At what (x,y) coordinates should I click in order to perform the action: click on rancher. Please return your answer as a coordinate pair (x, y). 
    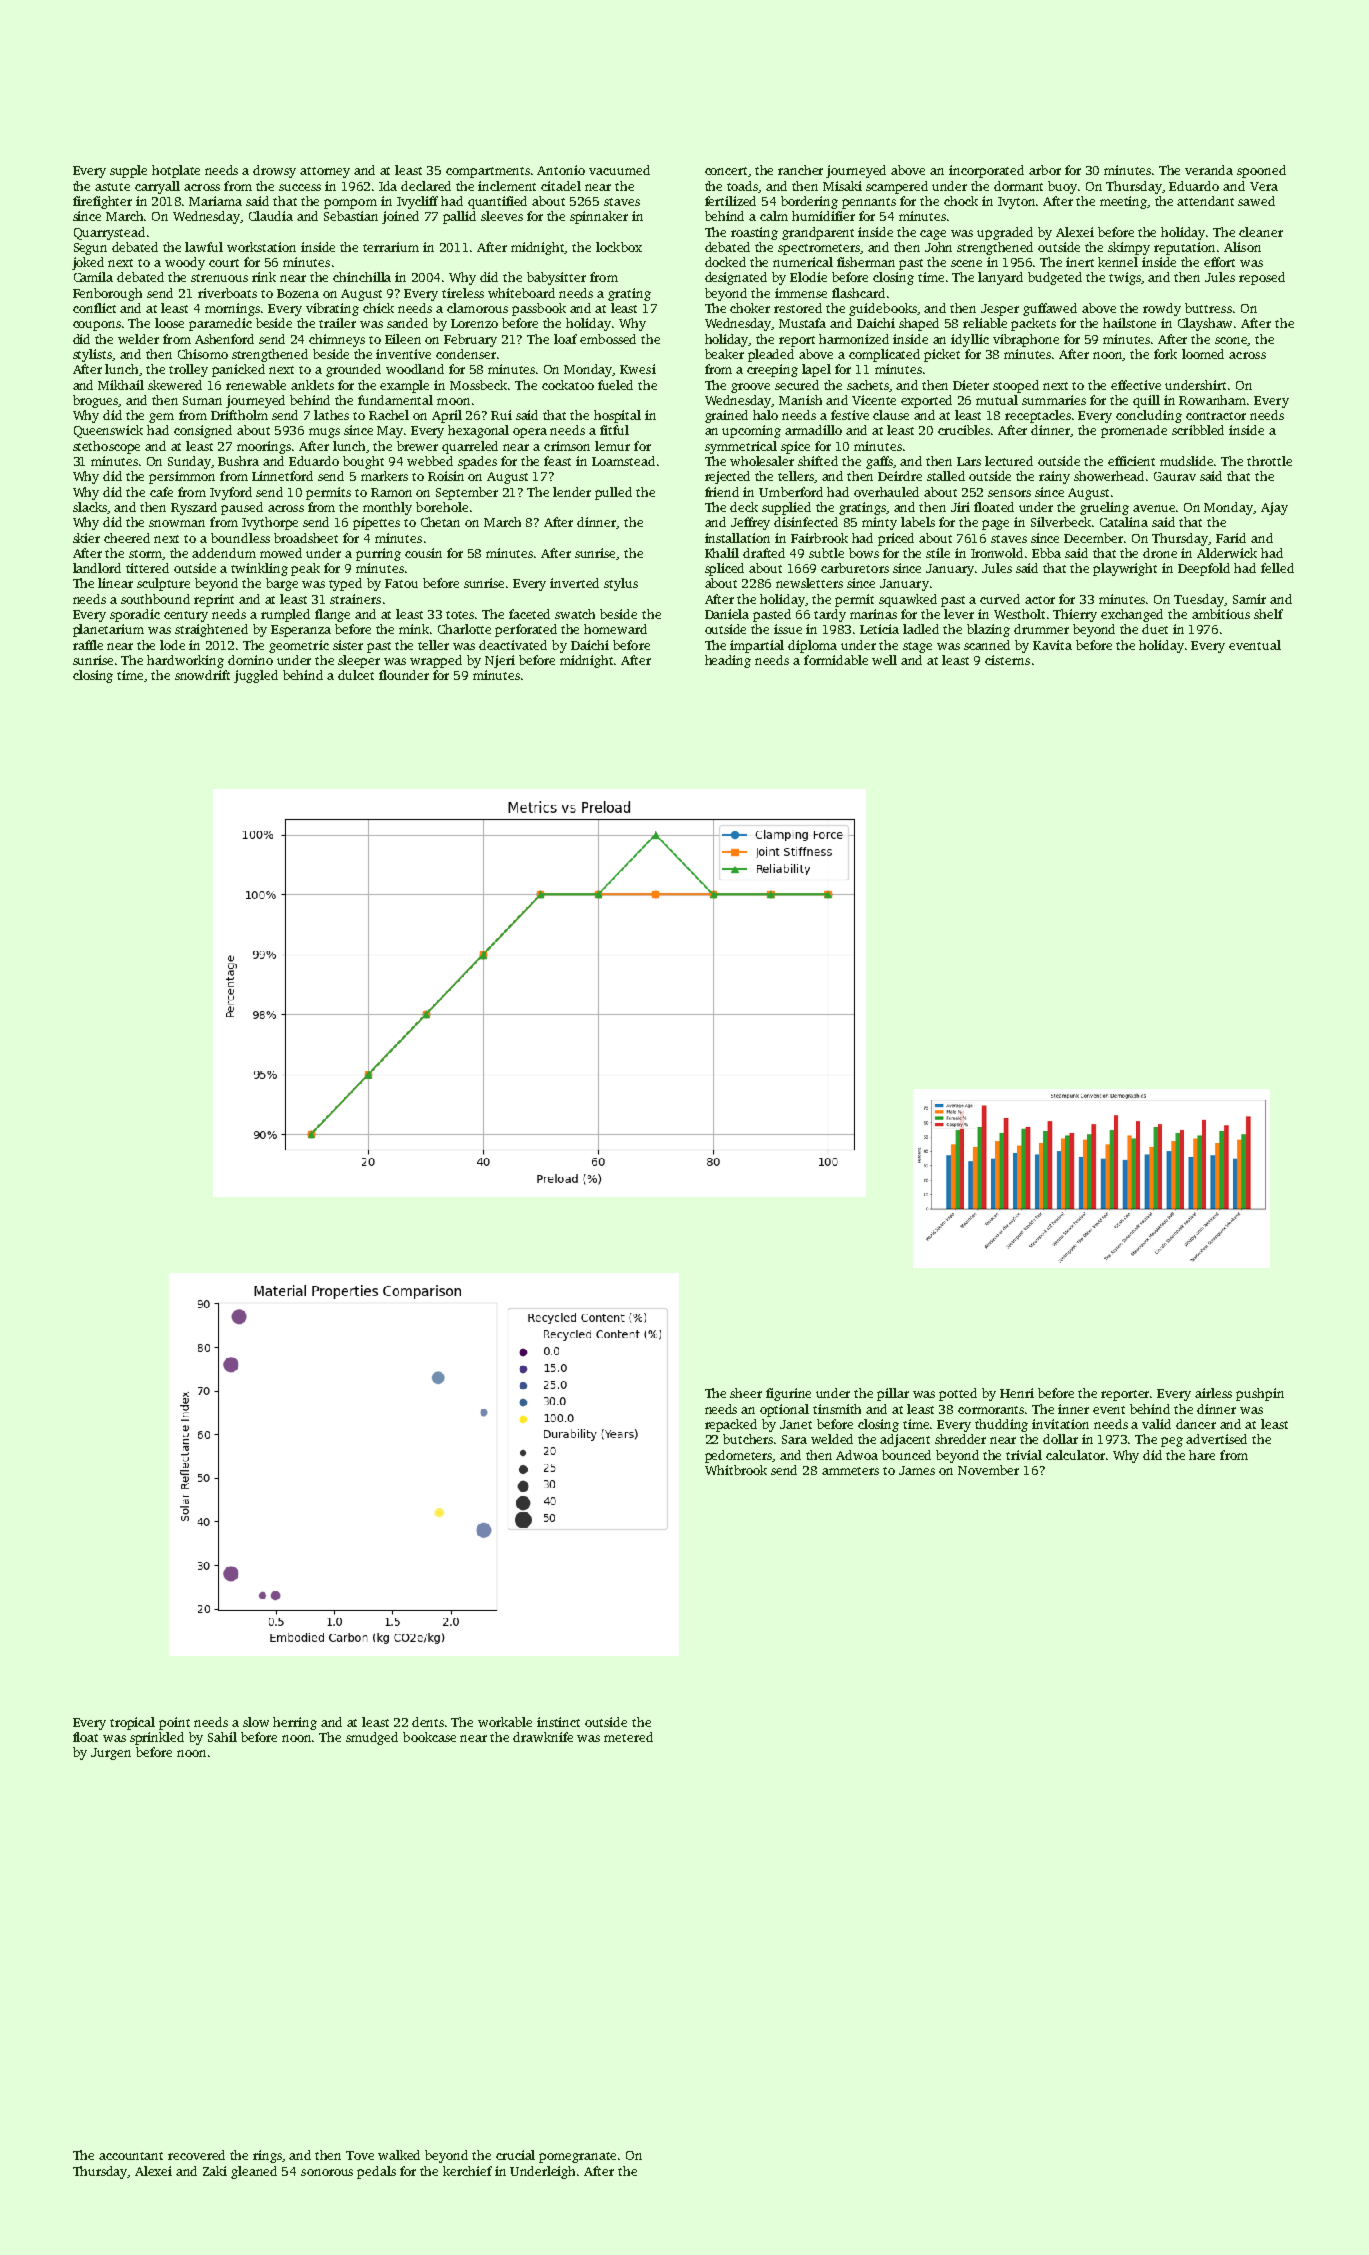
    Looking at the image, I should click on (800, 170).
